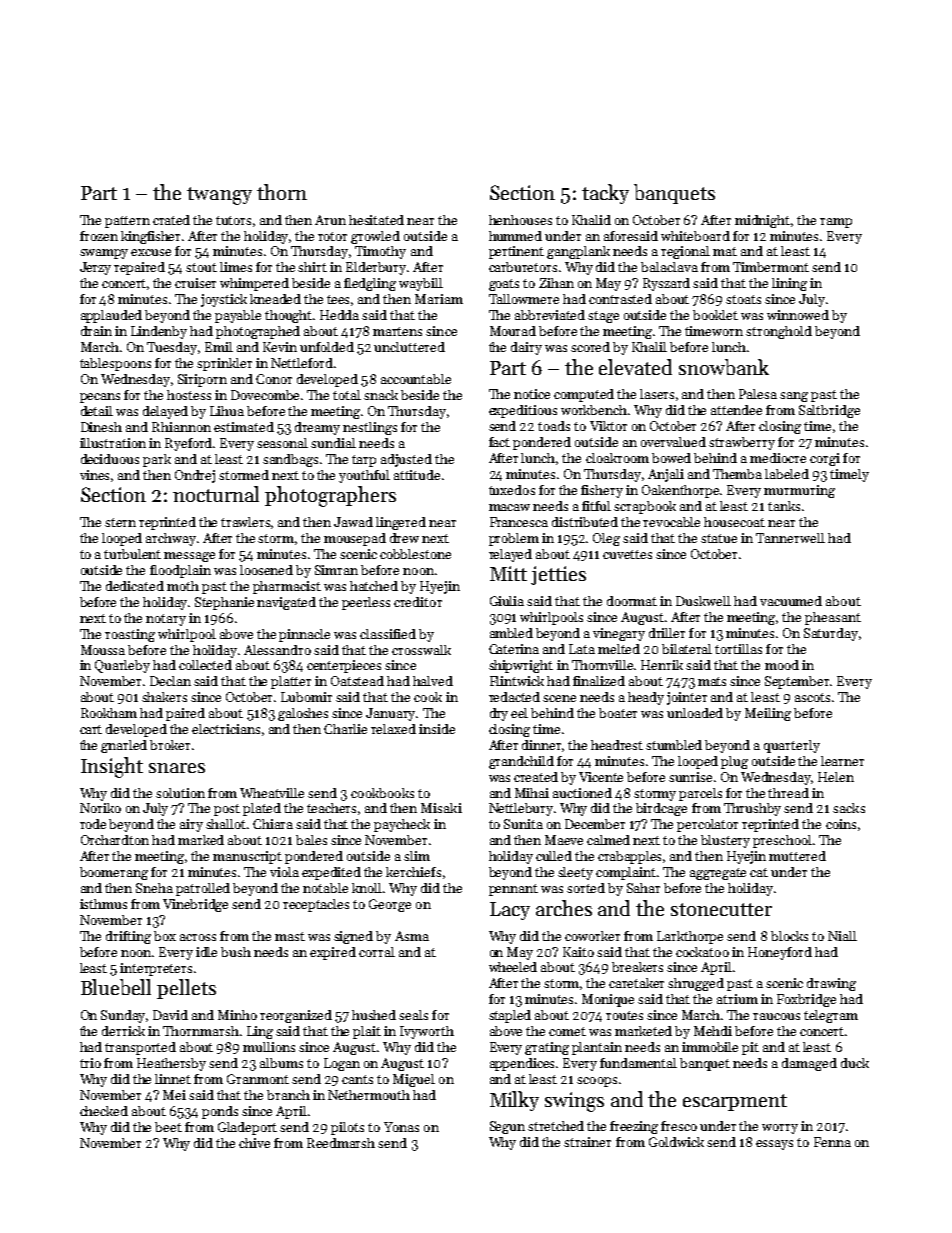  Describe the element at coordinates (288, 1095) in the image. I see `branch` at that location.
